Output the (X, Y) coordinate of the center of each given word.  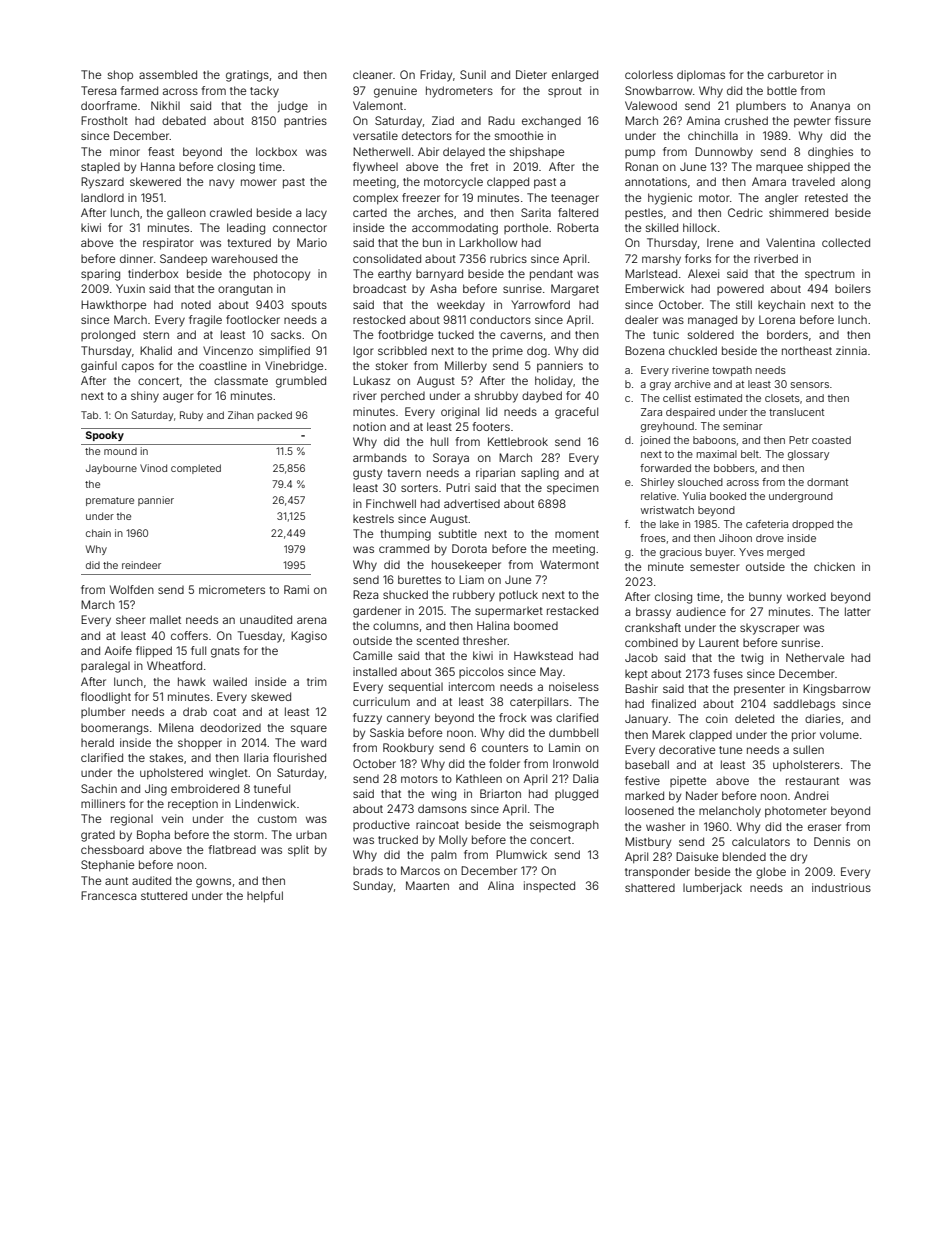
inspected (549, 886)
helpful (265, 897)
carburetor (796, 75)
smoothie (519, 135)
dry (798, 858)
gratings (247, 76)
